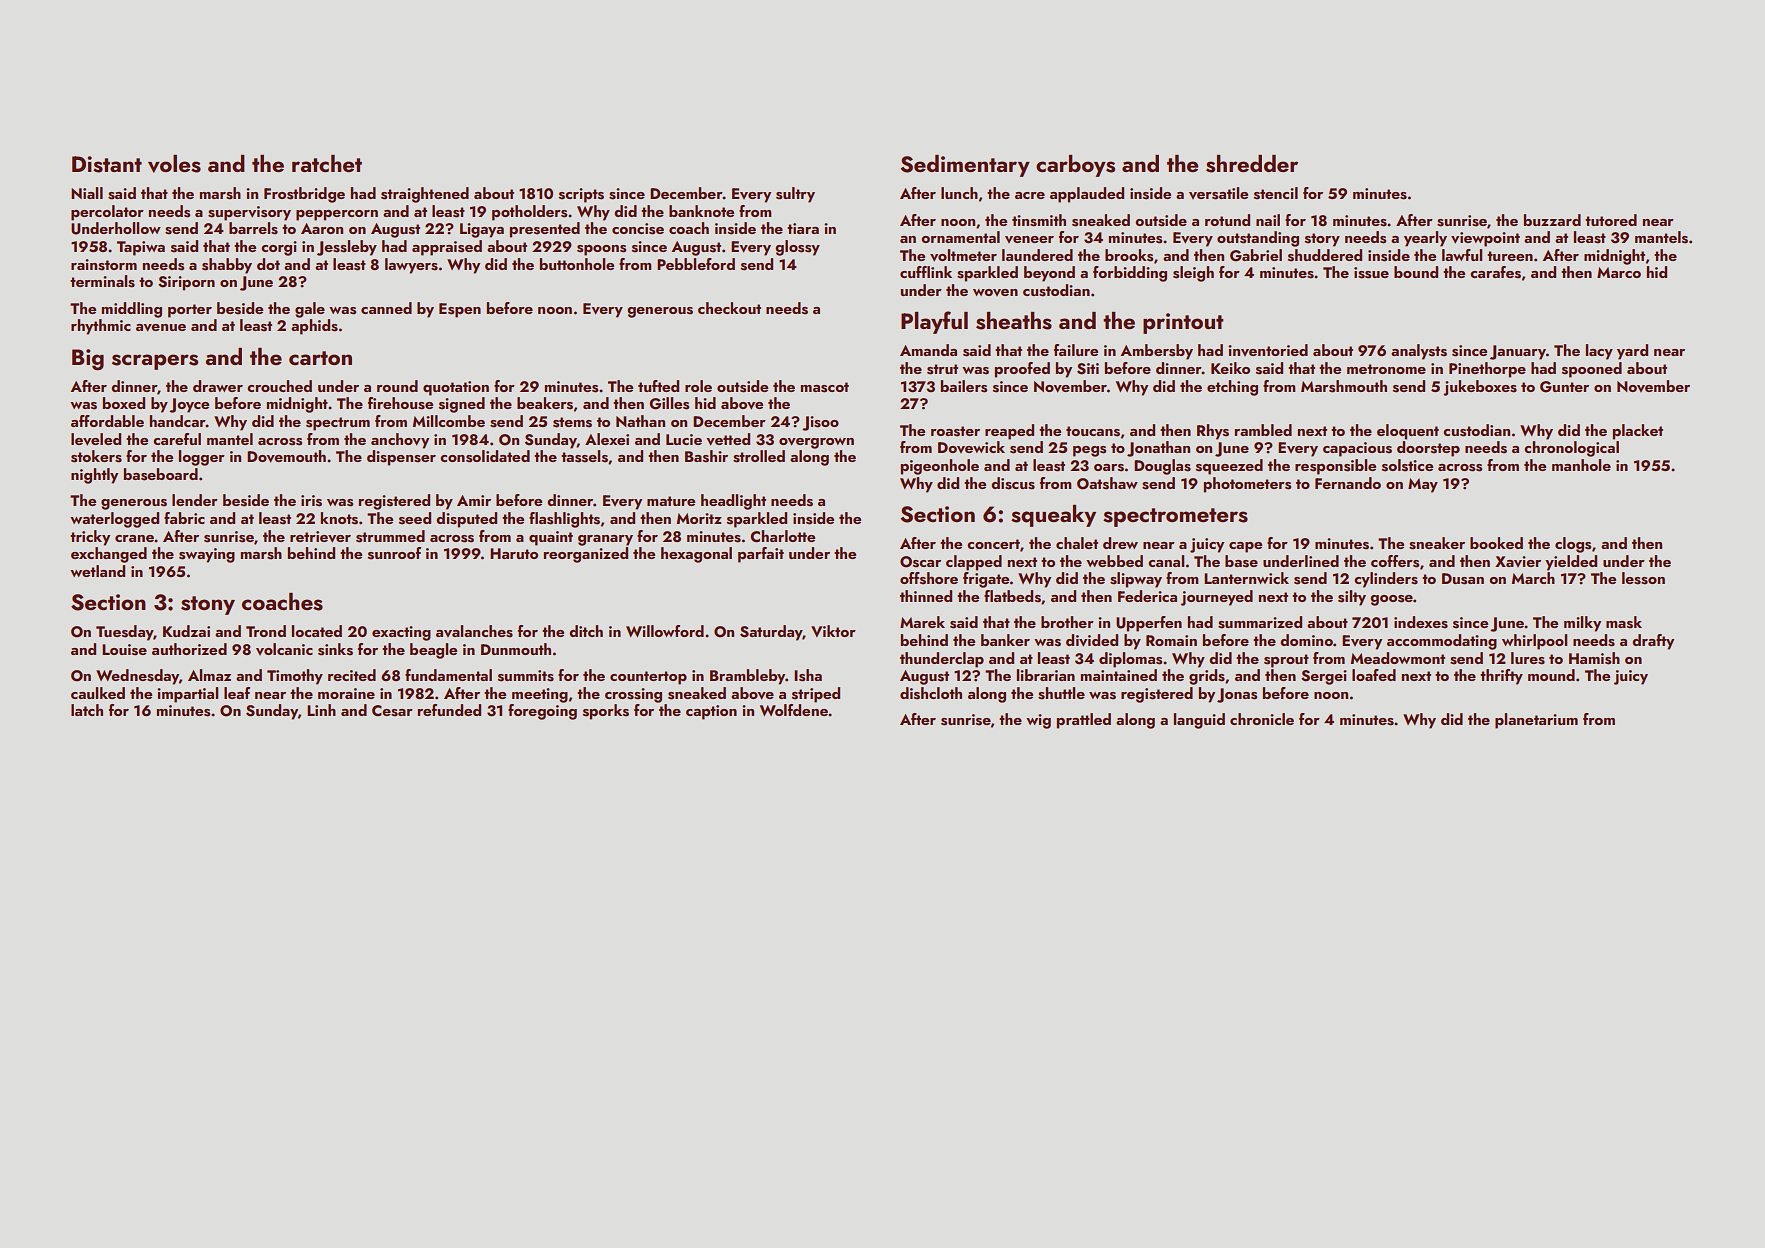 Image resolution: width=1765 pixels, height=1248 pixels. What do you see at coordinates (1256, 255) in the page?
I see `Gabriel` at bounding box center [1256, 255].
